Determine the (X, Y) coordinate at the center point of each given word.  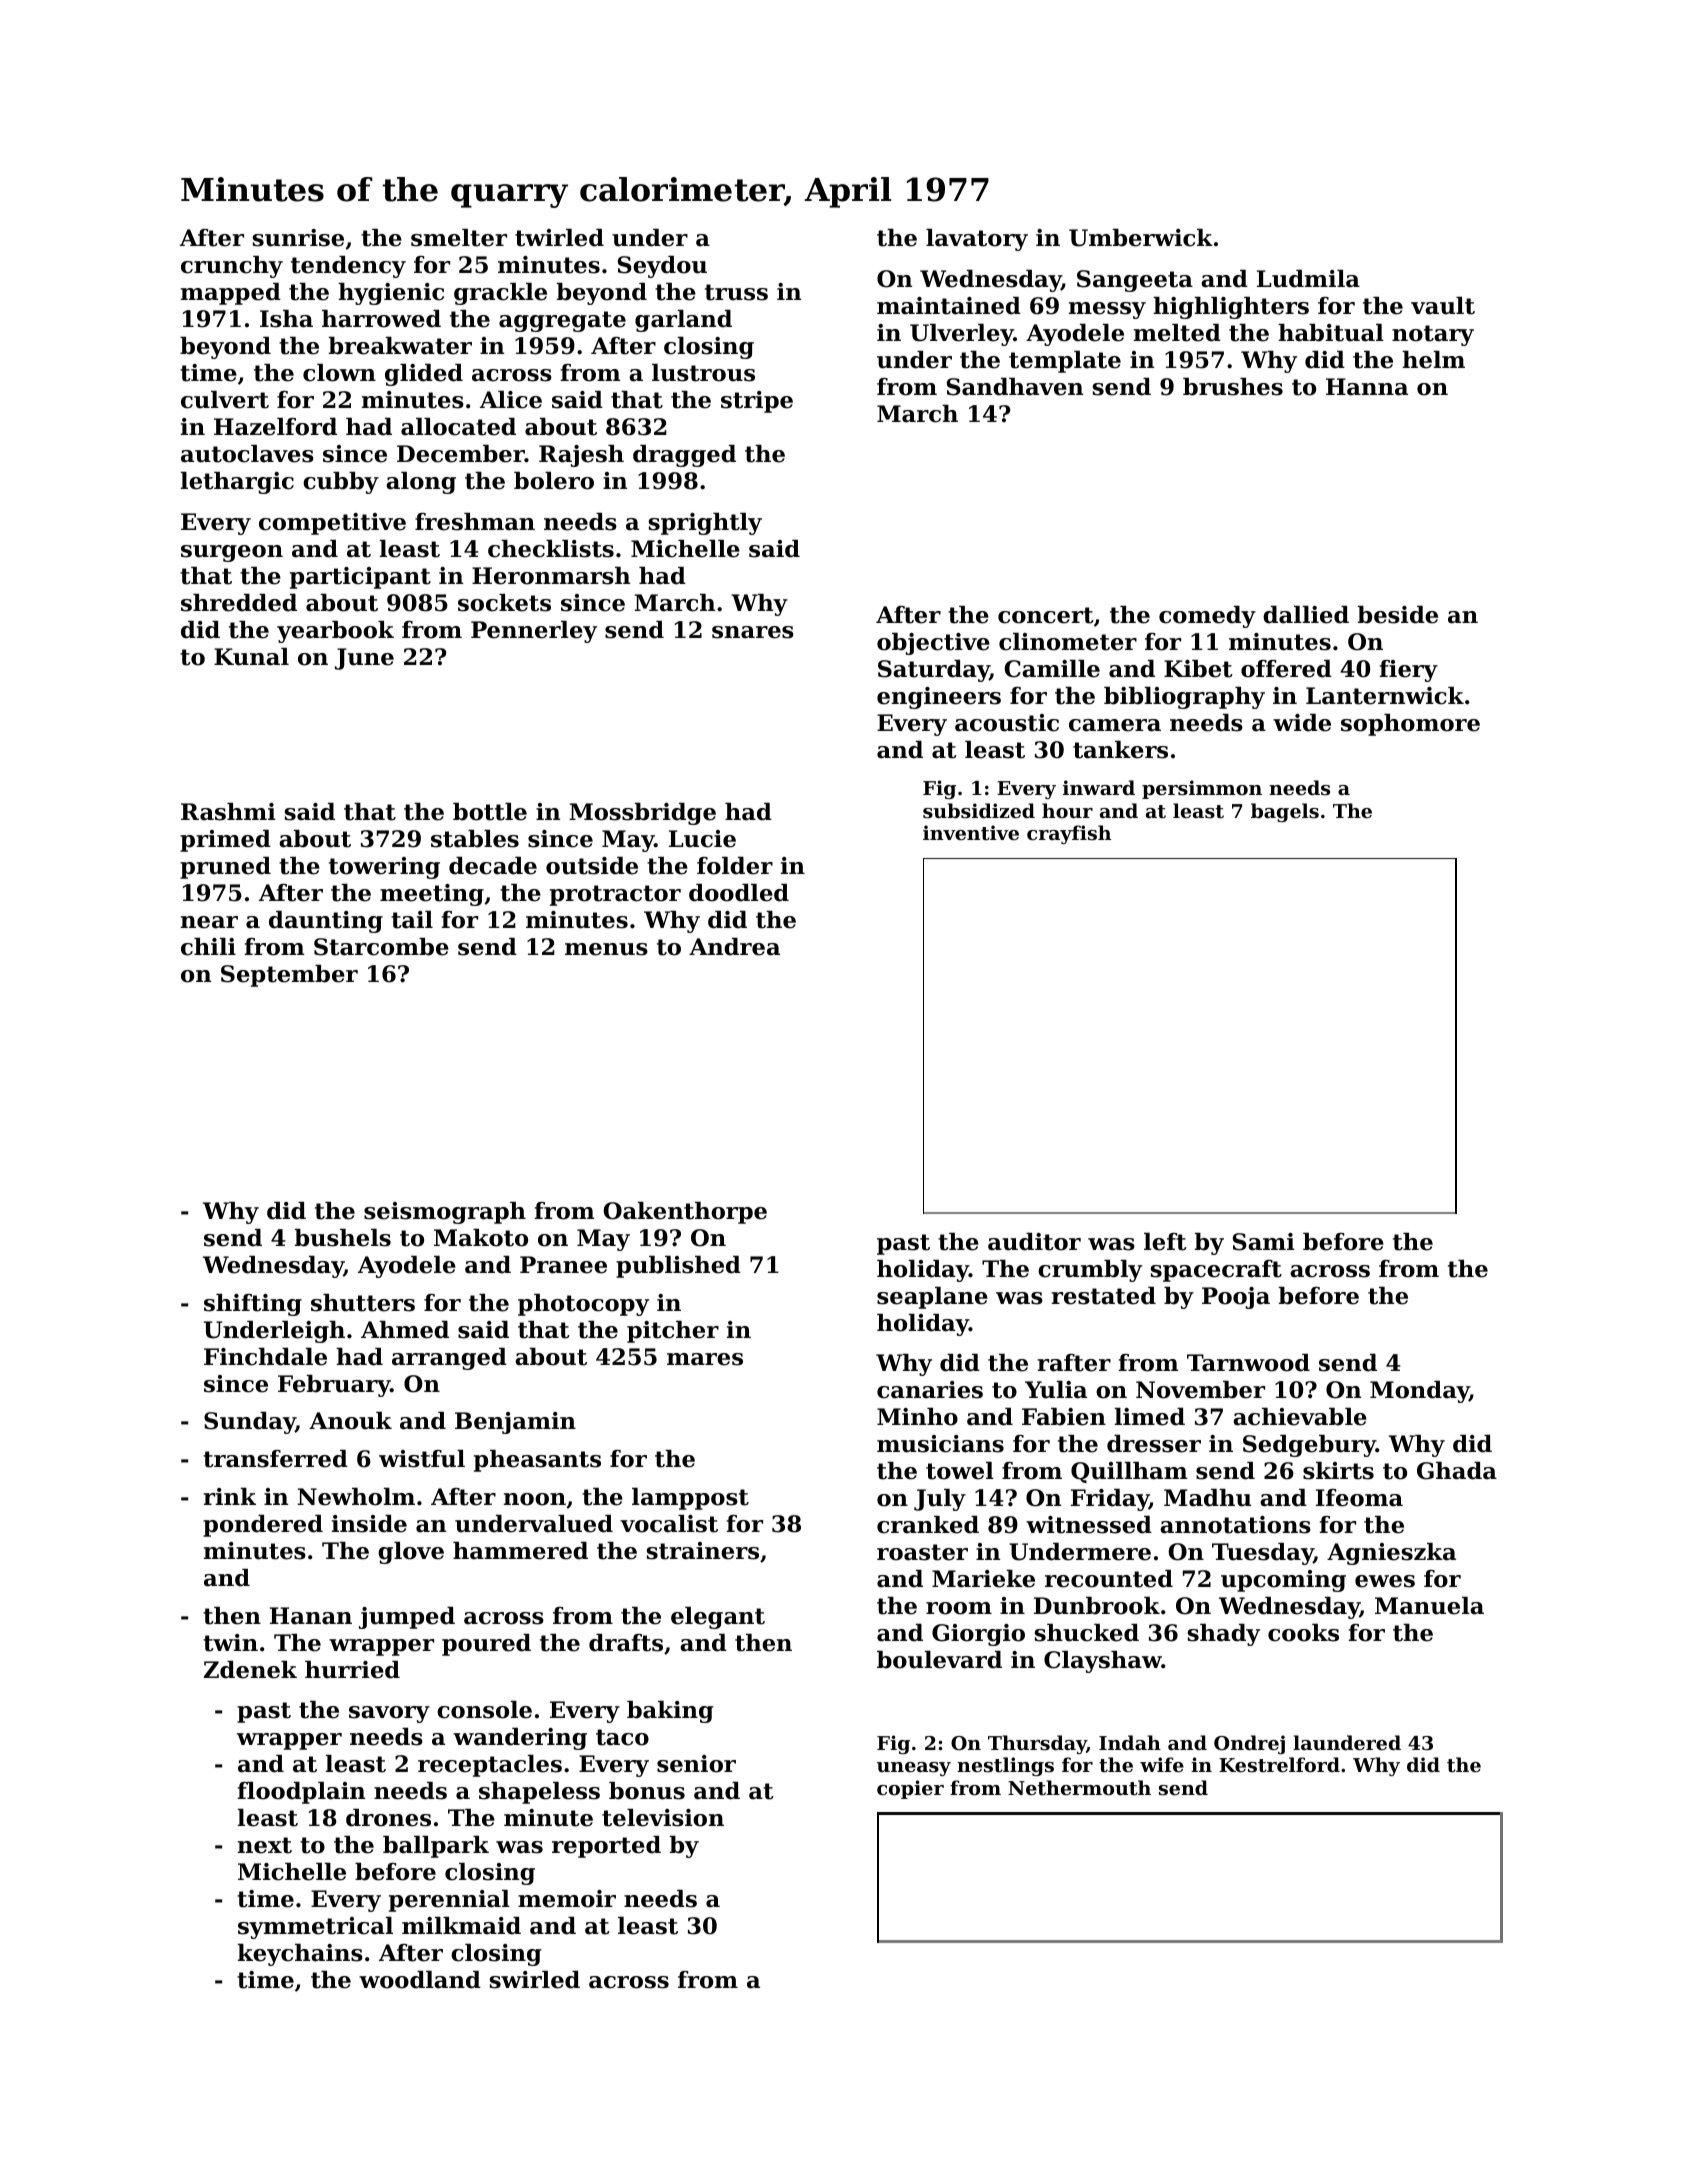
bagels (1285, 812)
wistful (422, 1459)
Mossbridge (642, 814)
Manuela (1429, 1606)
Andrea (734, 947)
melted (1177, 333)
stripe (757, 402)
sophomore (1410, 725)
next (265, 1845)
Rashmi (228, 812)
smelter (459, 238)
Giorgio (978, 1635)
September (289, 976)
